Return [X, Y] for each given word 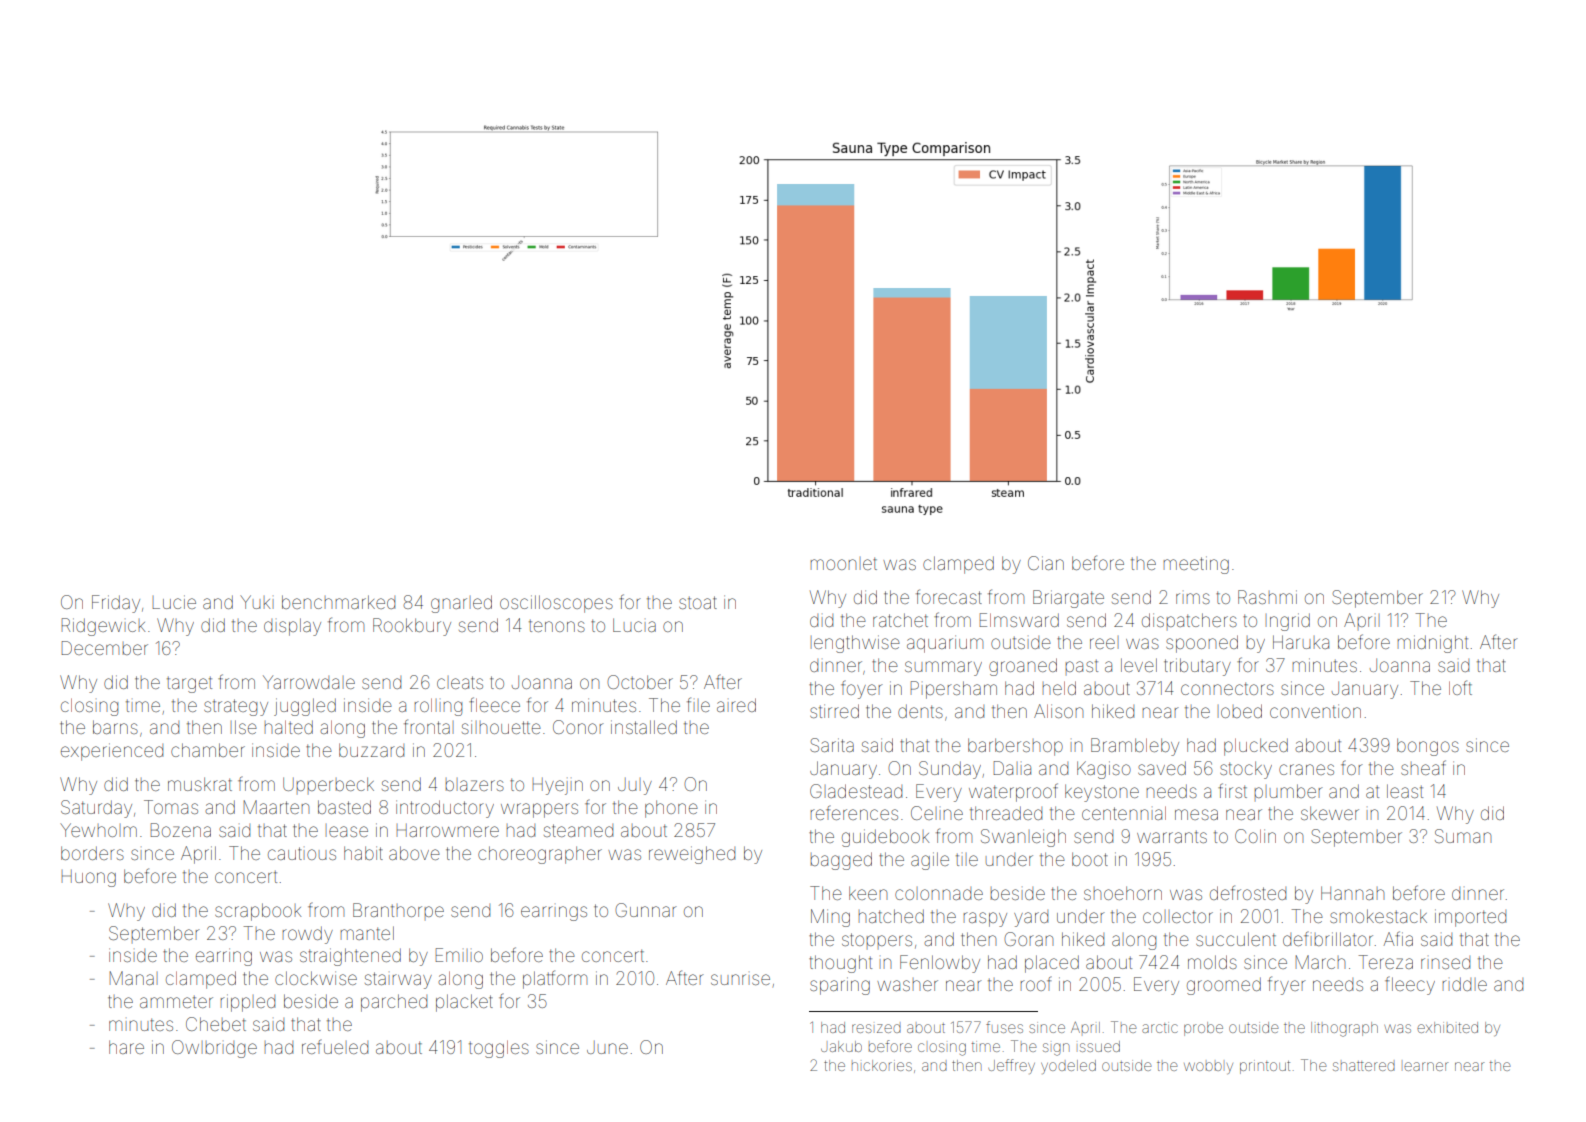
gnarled [461, 604]
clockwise [316, 978]
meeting [1196, 565]
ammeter [176, 1002]
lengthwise [857, 644]
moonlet [844, 563]
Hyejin [558, 786]
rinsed [1445, 962]
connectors [1227, 688]
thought [840, 964]
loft [1460, 687]
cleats [460, 682]
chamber [208, 750]
